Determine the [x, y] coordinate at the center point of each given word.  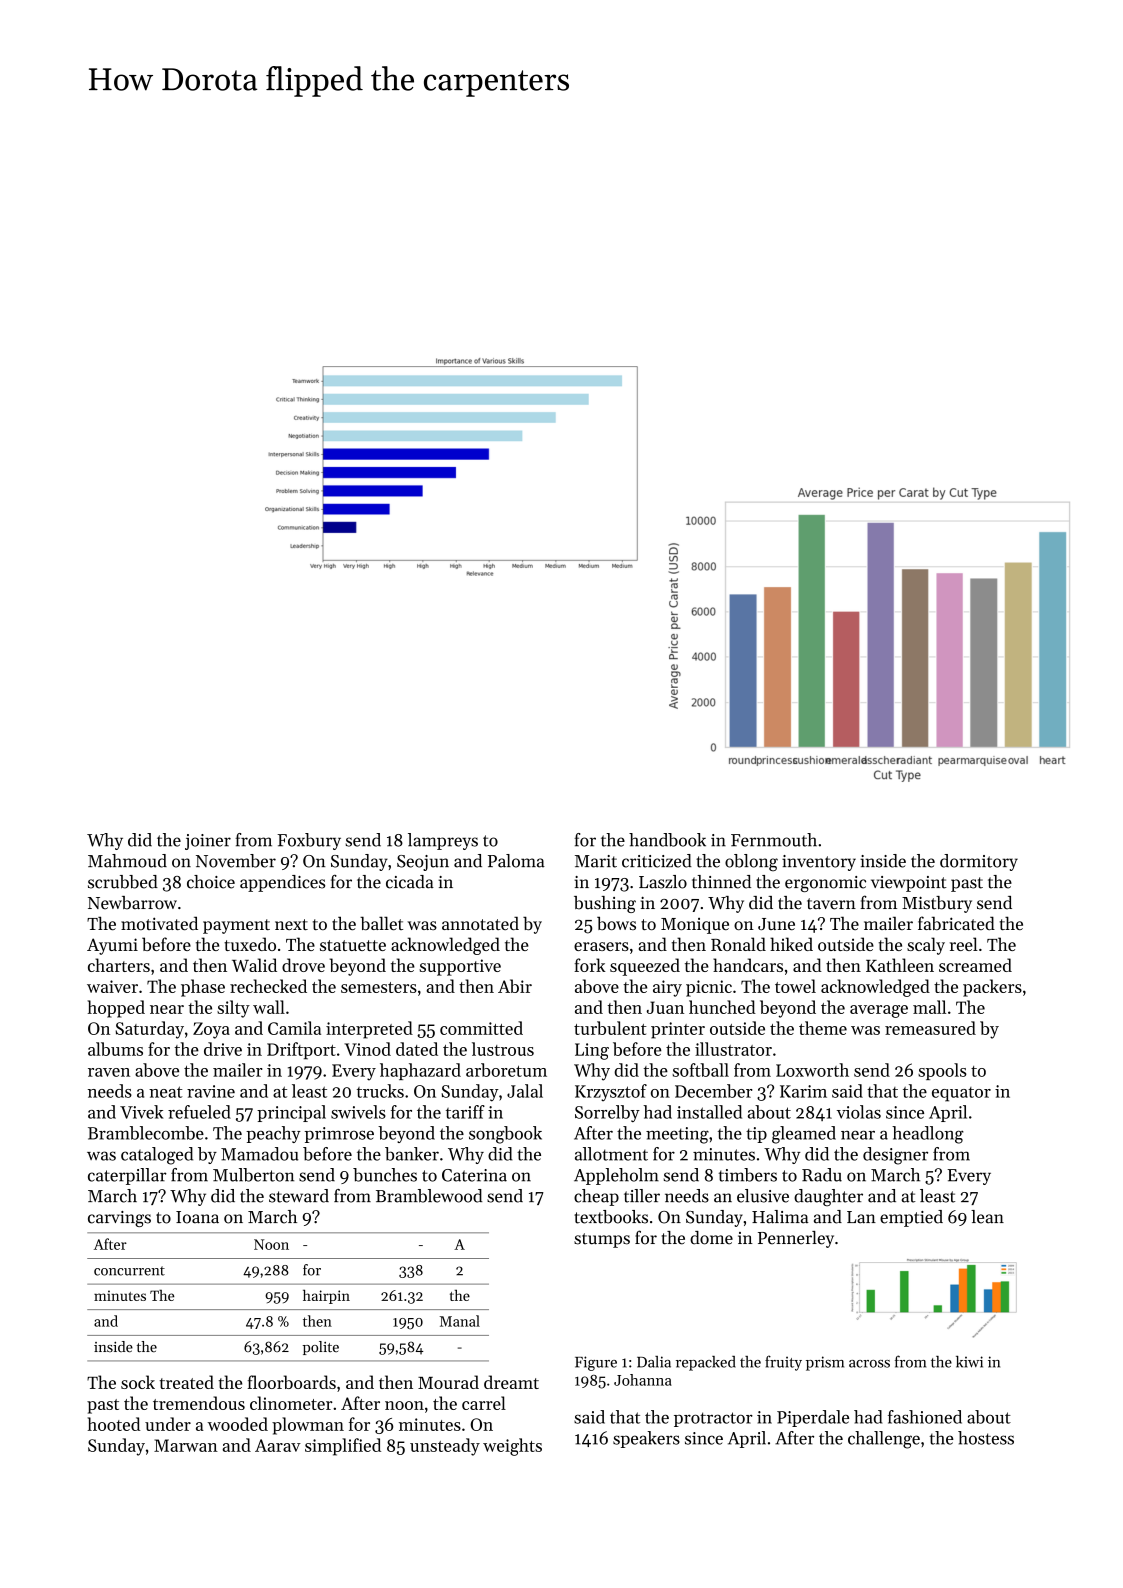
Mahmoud [127, 861]
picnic [709, 988]
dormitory [979, 862]
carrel [484, 1403]
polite [321, 1348]
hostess [986, 1438]
